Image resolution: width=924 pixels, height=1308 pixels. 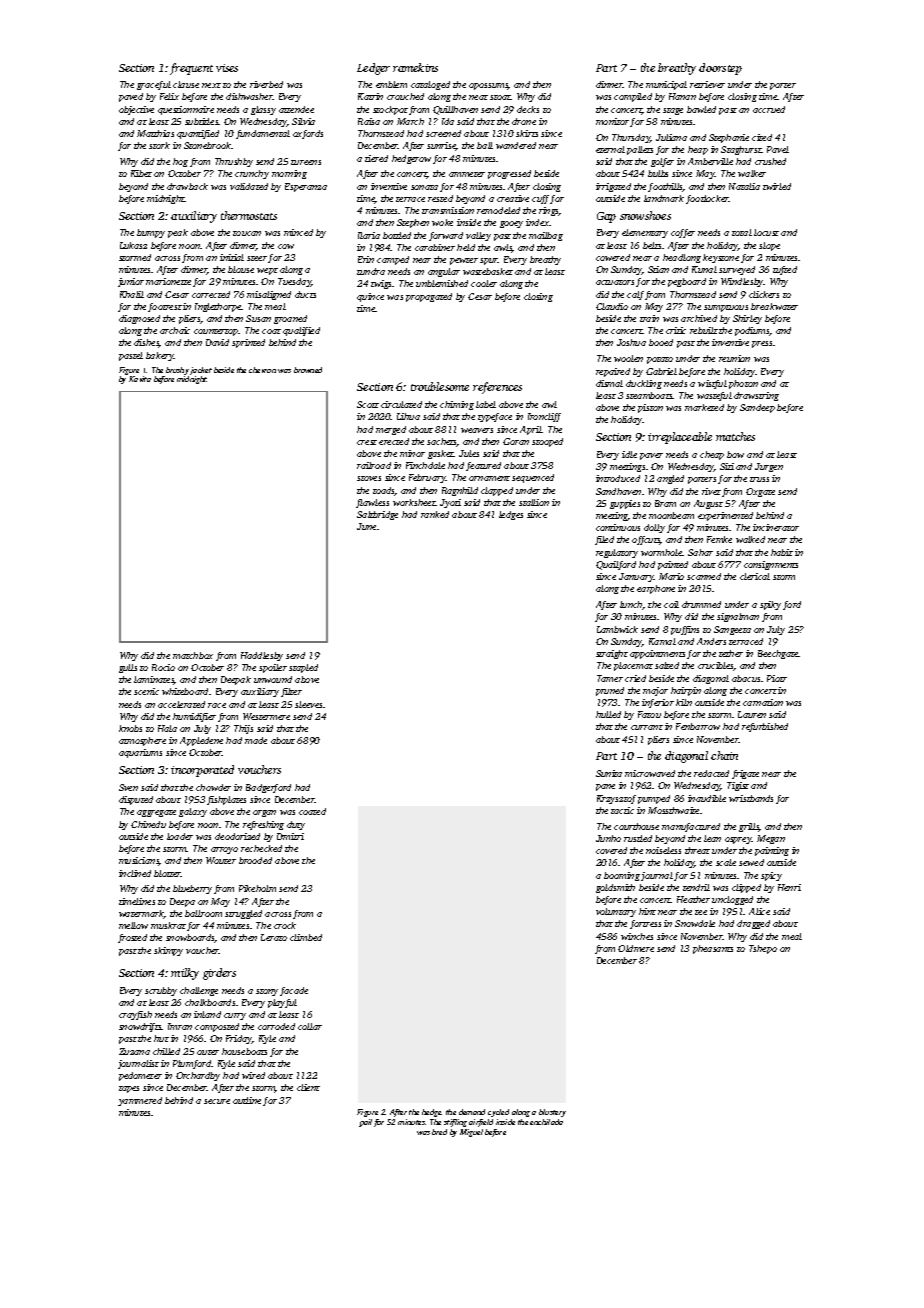 What do you see at coordinates (217, 342) in the document?
I see `David` at bounding box center [217, 342].
